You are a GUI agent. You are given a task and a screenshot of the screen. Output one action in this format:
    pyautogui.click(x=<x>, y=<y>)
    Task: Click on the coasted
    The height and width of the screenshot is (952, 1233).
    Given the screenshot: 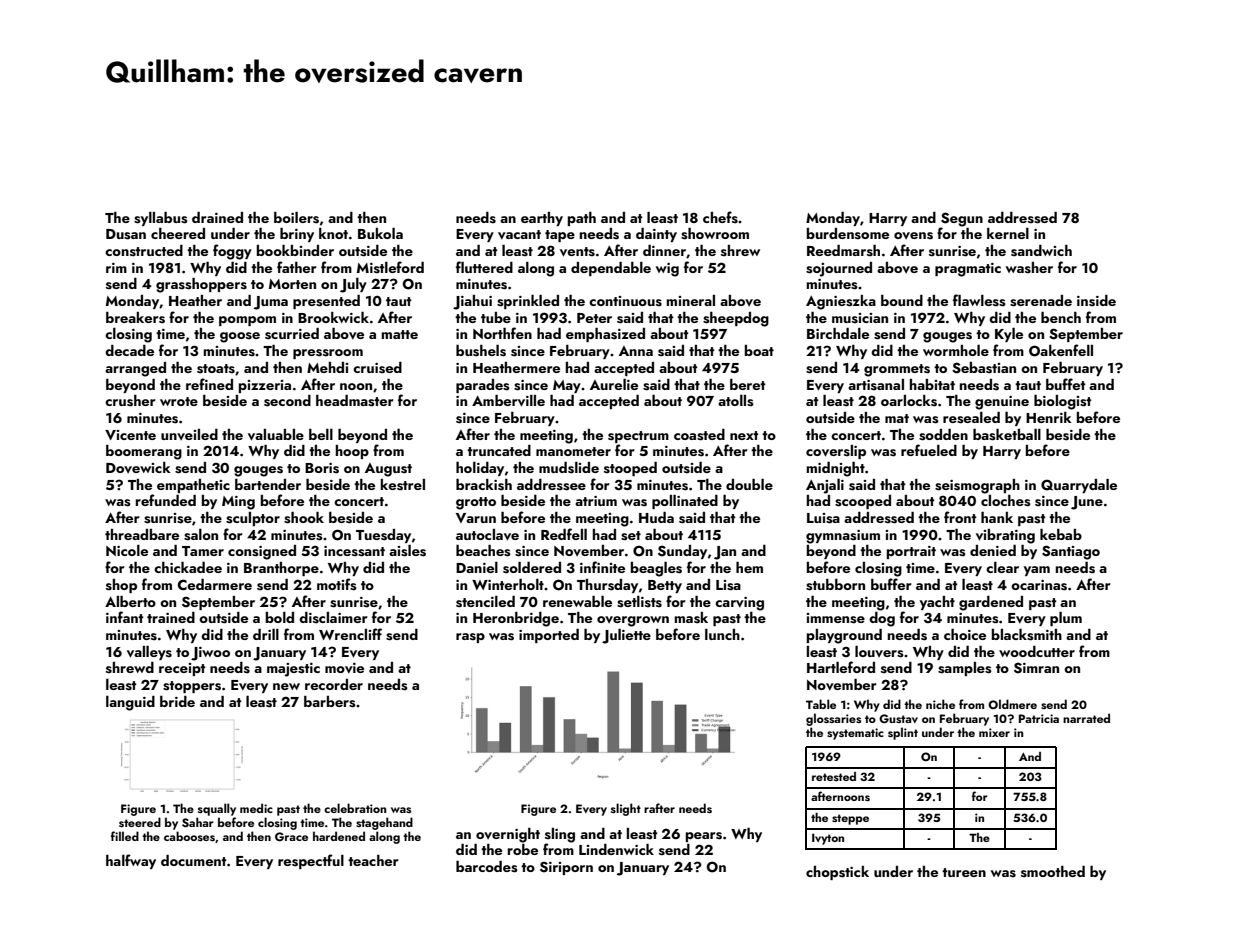 What is the action you would take?
    pyautogui.click(x=699, y=435)
